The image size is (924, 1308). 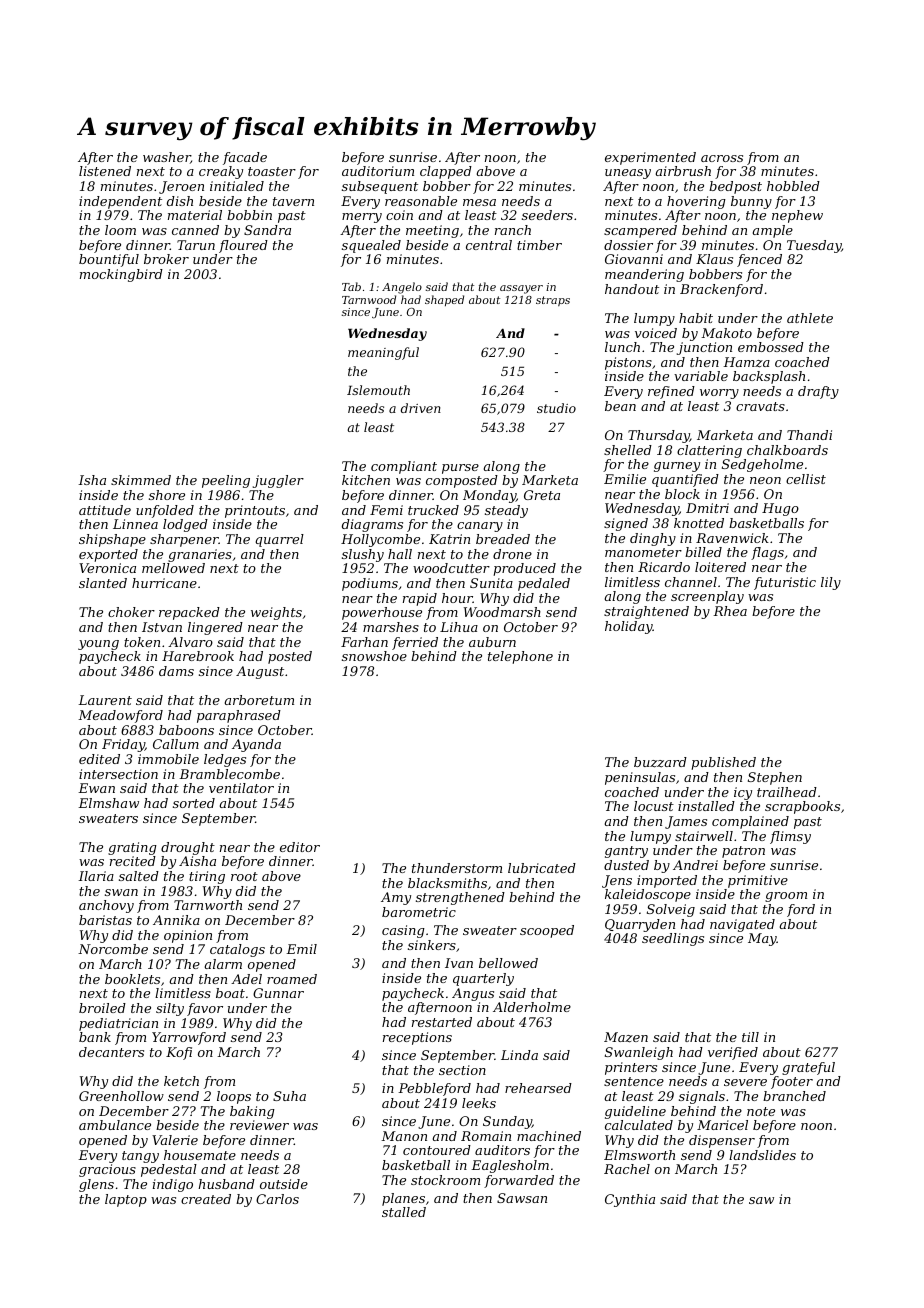 What do you see at coordinates (180, 201) in the page?
I see `dish` at bounding box center [180, 201].
